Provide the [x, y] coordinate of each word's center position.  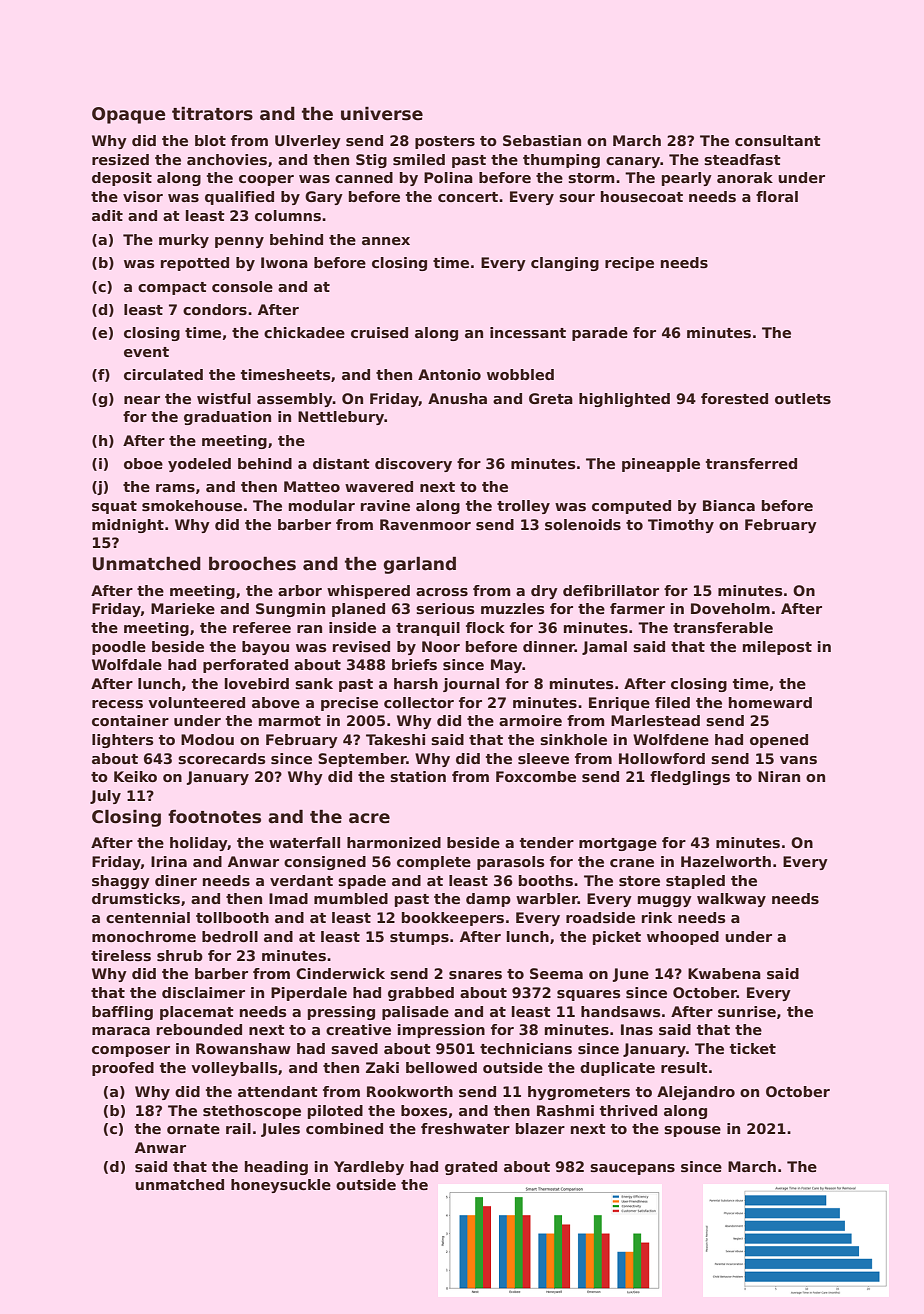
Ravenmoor [425, 524]
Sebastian [542, 140]
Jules [280, 1130]
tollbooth [232, 917]
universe [382, 114]
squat [114, 507]
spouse [692, 1131]
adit [107, 215]
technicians [526, 1048]
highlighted [624, 400]
